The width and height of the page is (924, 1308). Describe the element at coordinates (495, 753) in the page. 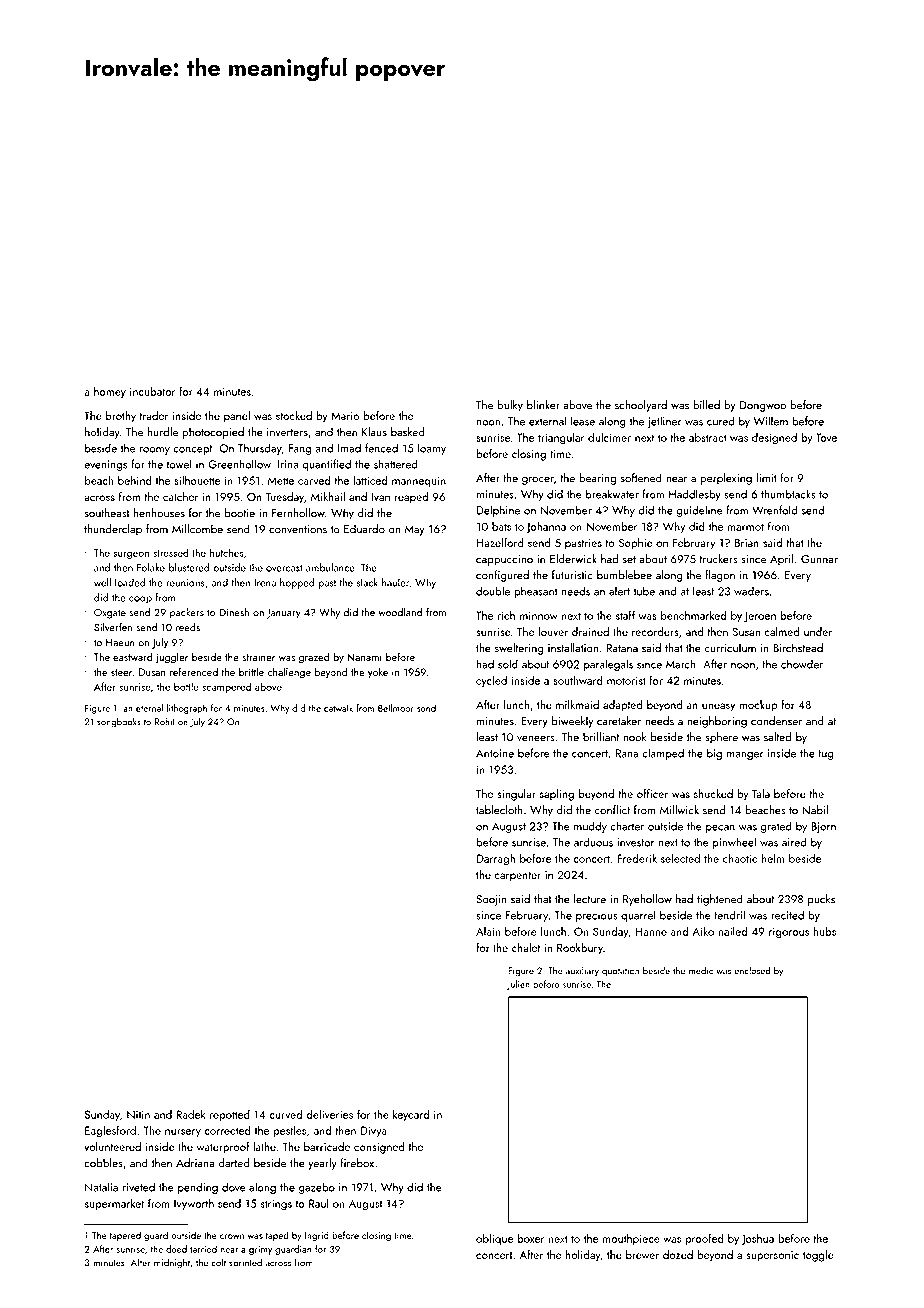

I see `Antoine` at that location.
